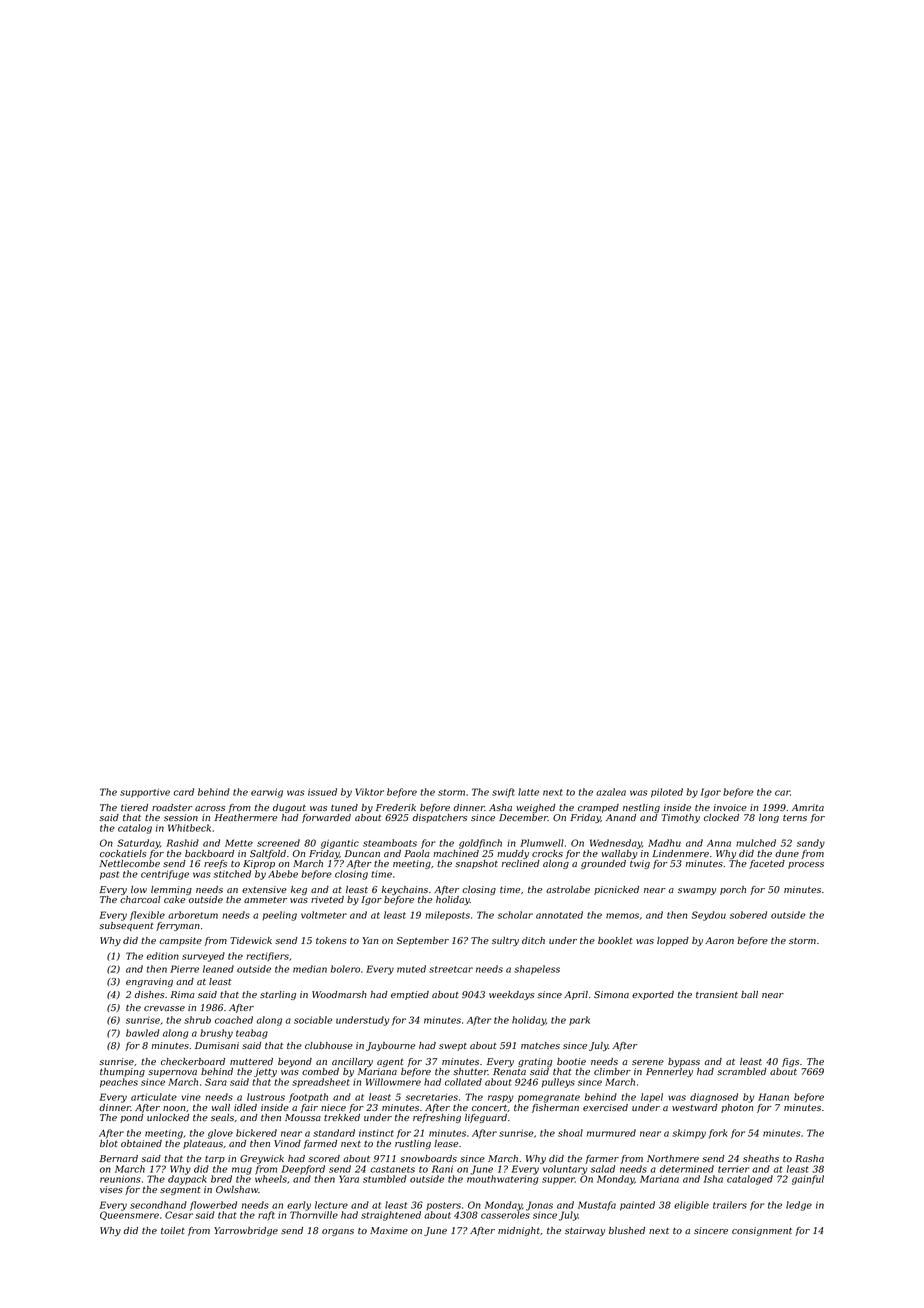 This screenshot has width=924, height=1308. Describe the element at coordinates (389, 1230) in the screenshot. I see `Maxime` at that location.
